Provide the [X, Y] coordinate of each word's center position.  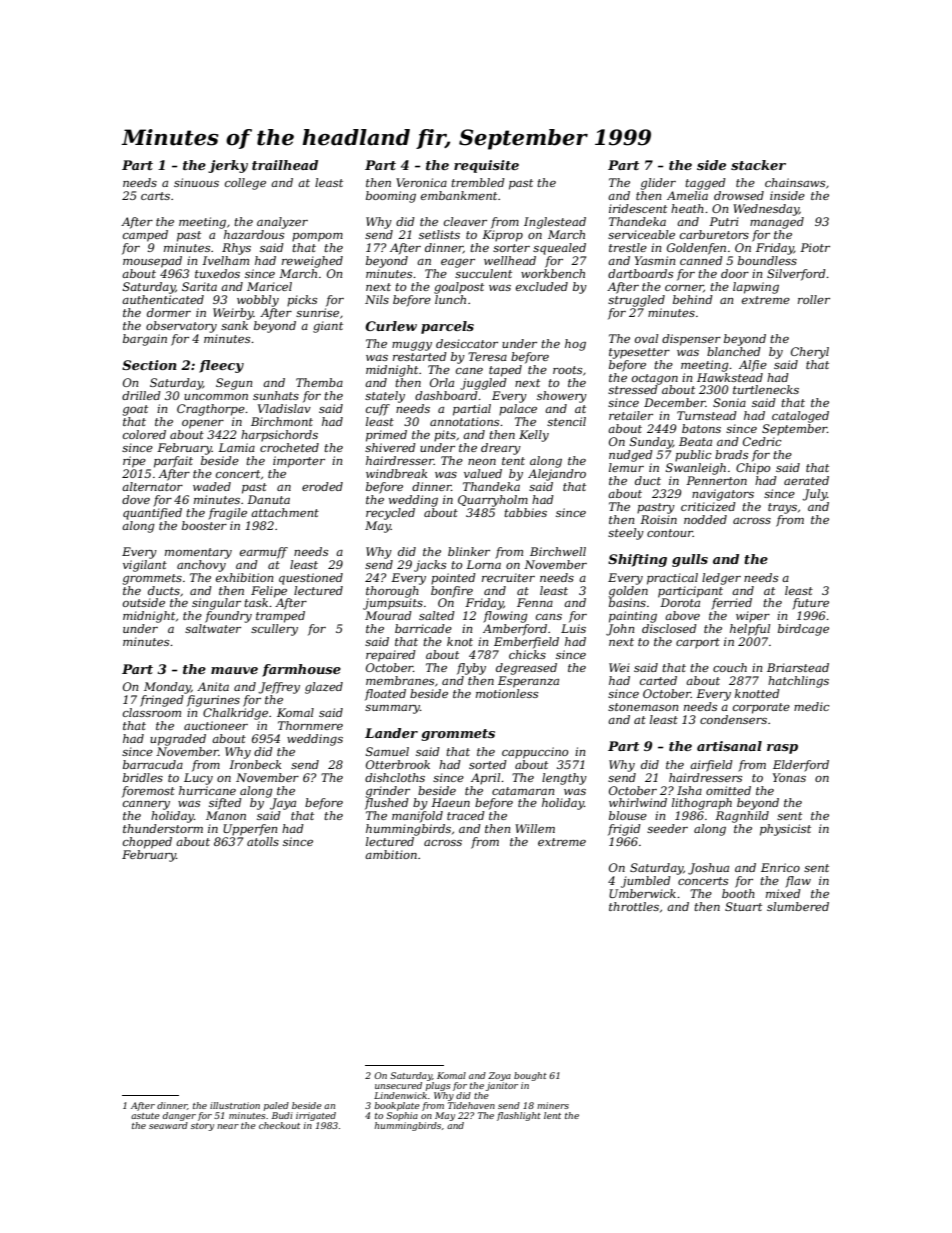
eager [458, 263]
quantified [152, 514]
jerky [228, 166]
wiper [753, 617]
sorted [488, 764]
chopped [147, 843]
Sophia [402, 1116]
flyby [471, 669]
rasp [782, 749]
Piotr [815, 247]
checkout [279, 1125]
